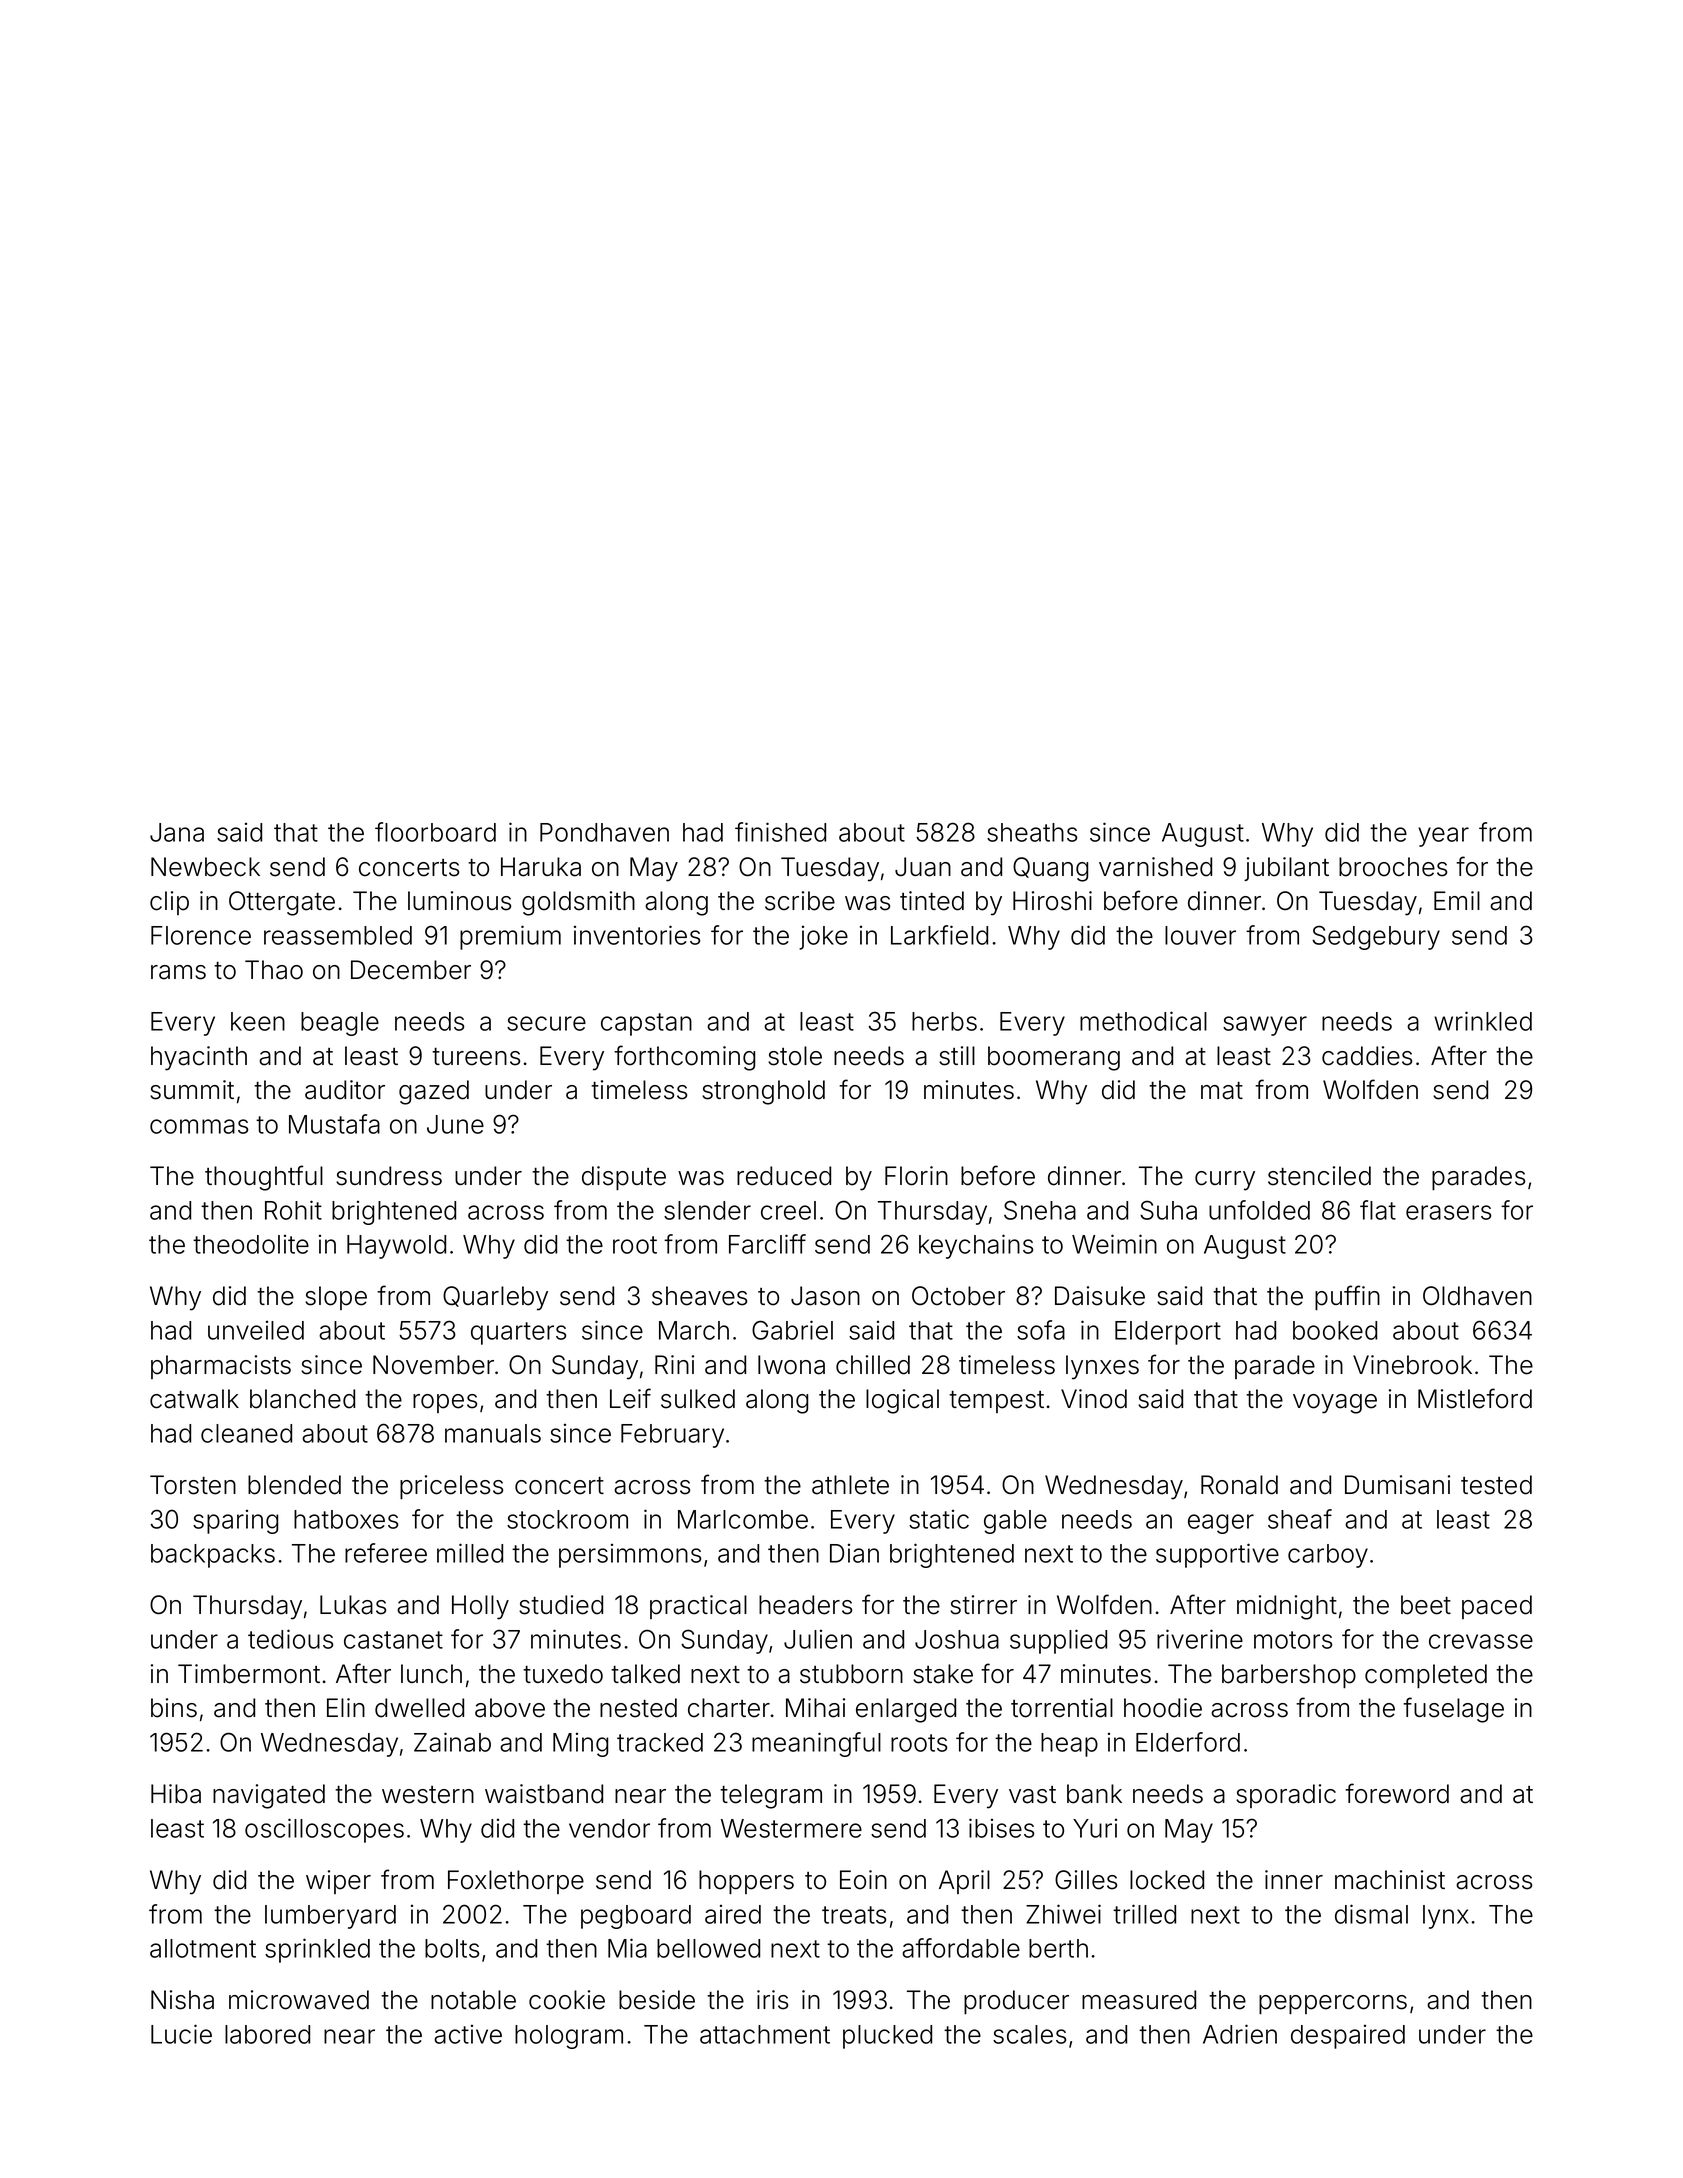  What do you see at coordinates (887, 2037) in the screenshot?
I see `plucked` at bounding box center [887, 2037].
